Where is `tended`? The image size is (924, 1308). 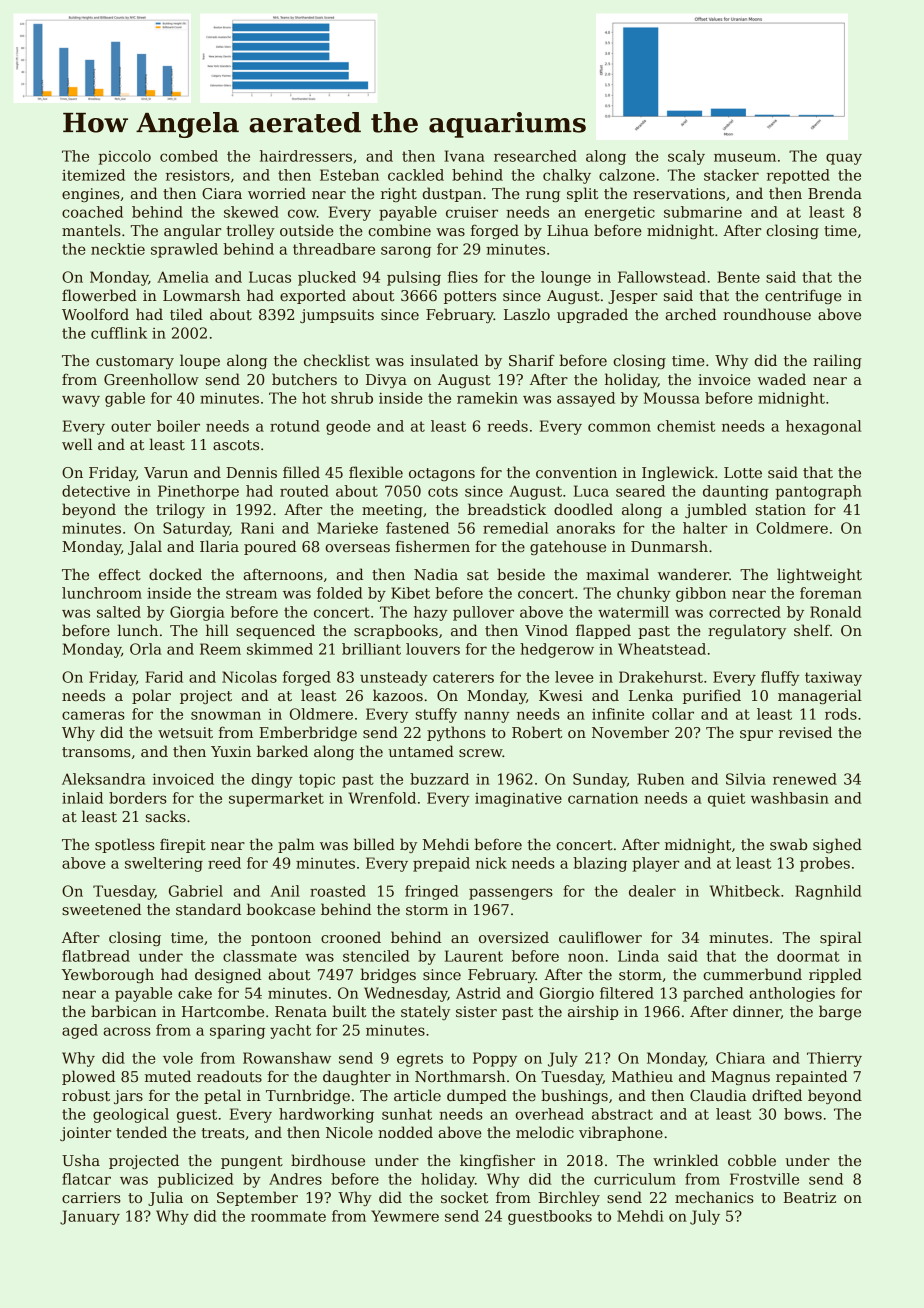
tended is located at coordinates (141, 1132).
